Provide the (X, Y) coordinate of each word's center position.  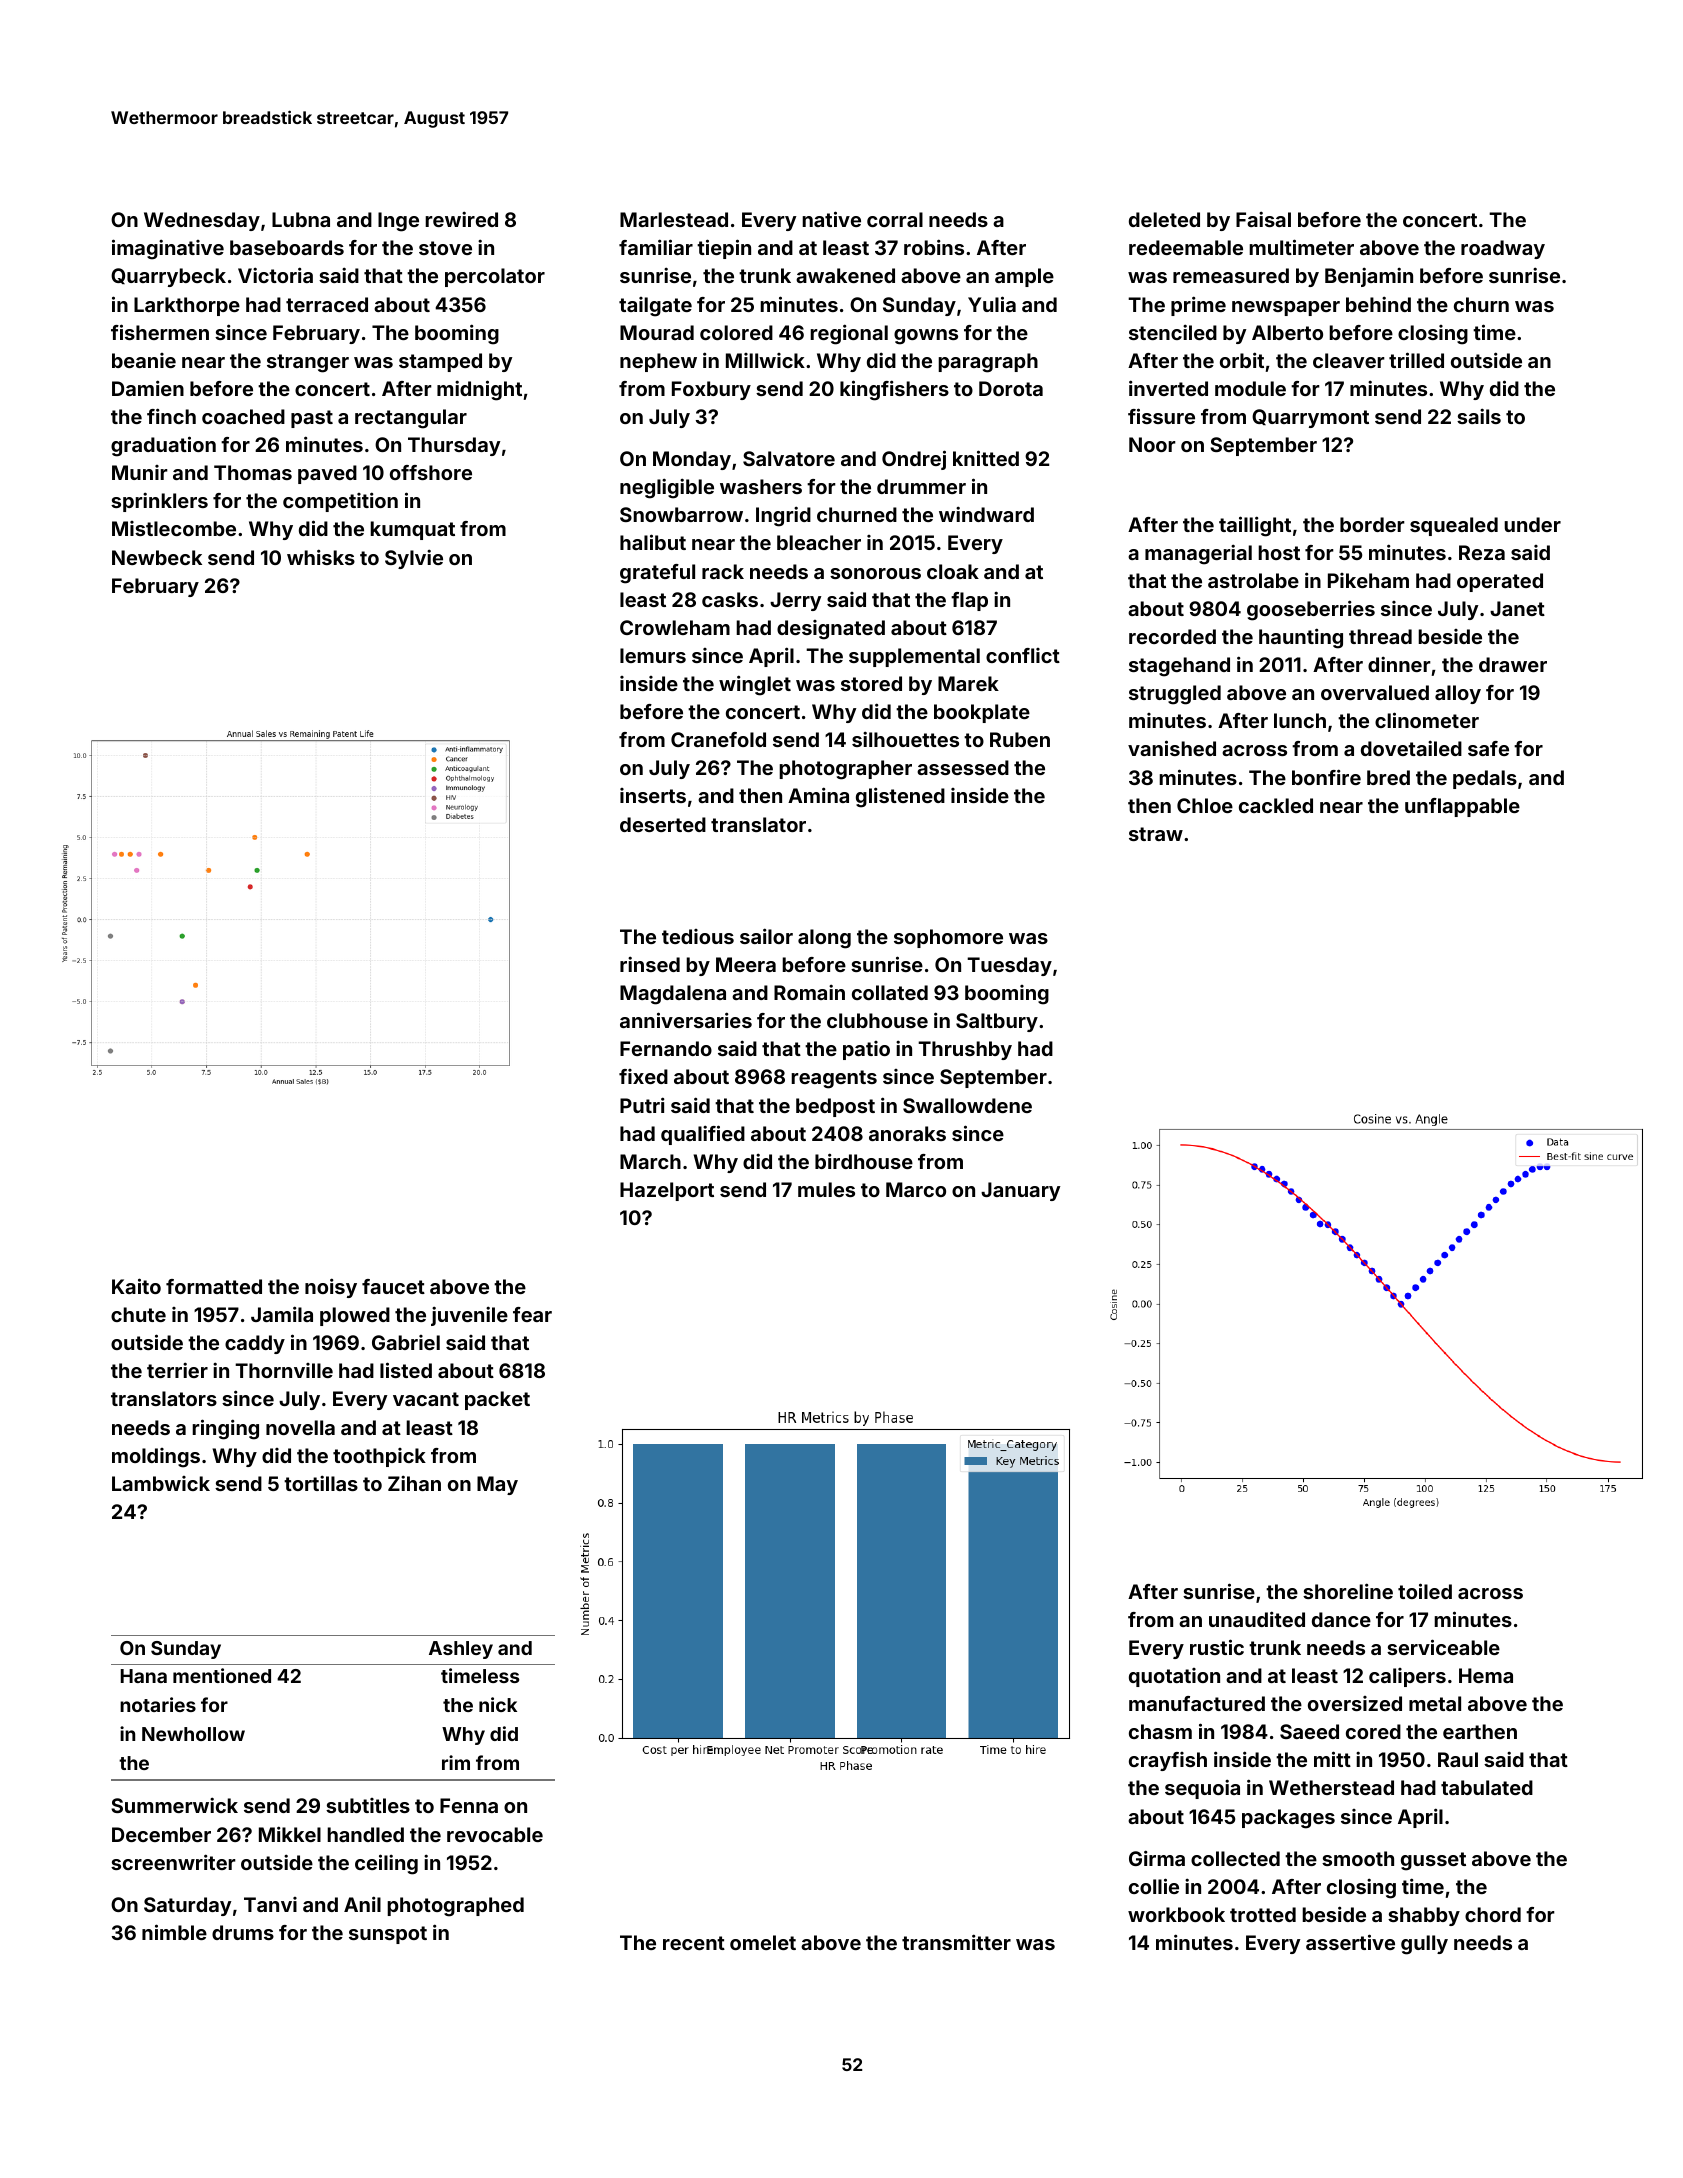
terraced (327, 304)
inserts (653, 795)
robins (934, 247)
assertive (1350, 1942)
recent (694, 1943)
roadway (1503, 249)
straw (1156, 834)
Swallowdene (967, 1105)
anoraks (907, 1133)
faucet (393, 1286)
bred (1388, 777)
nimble (174, 1932)
